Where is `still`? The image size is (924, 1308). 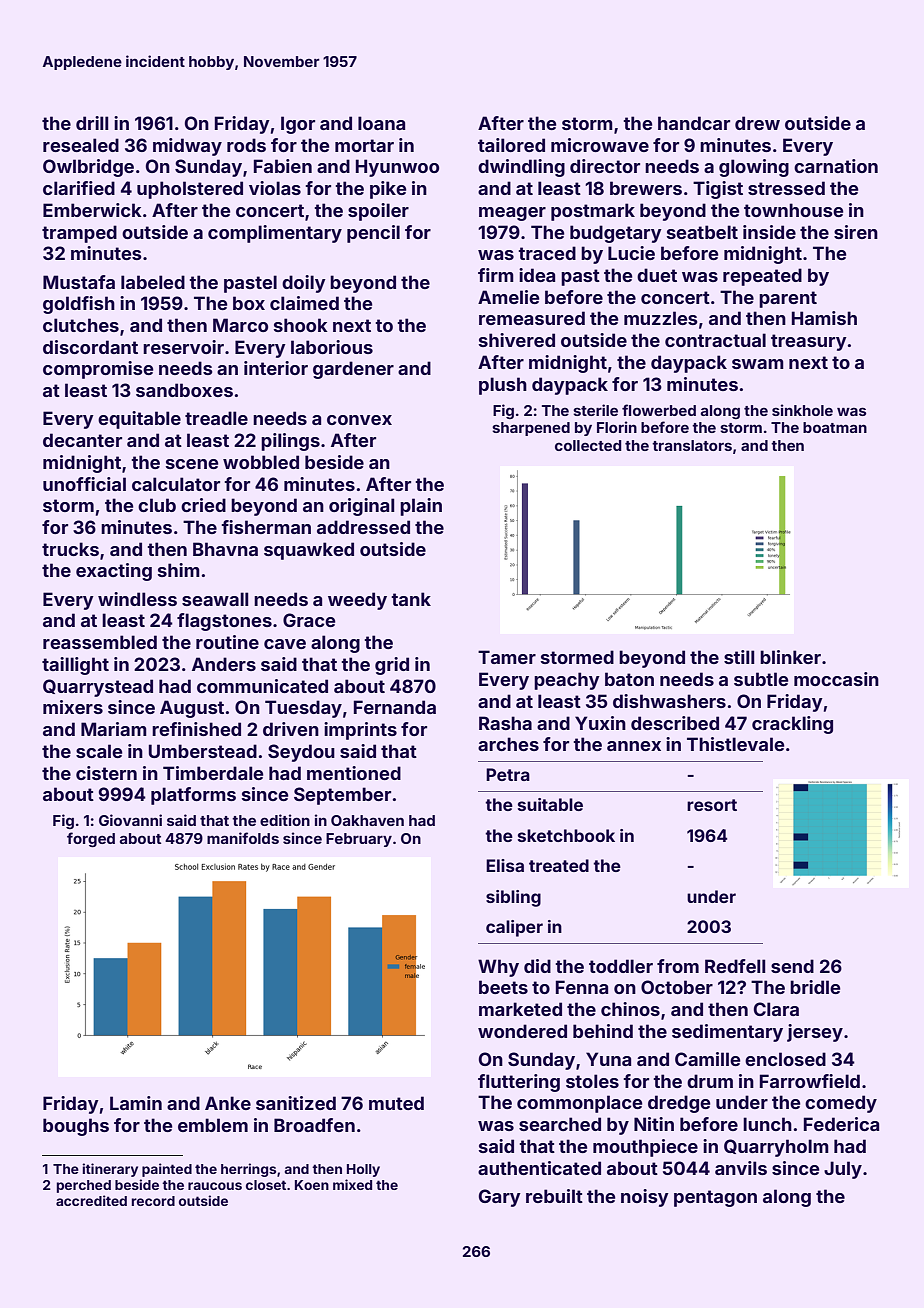
still is located at coordinates (739, 657).
